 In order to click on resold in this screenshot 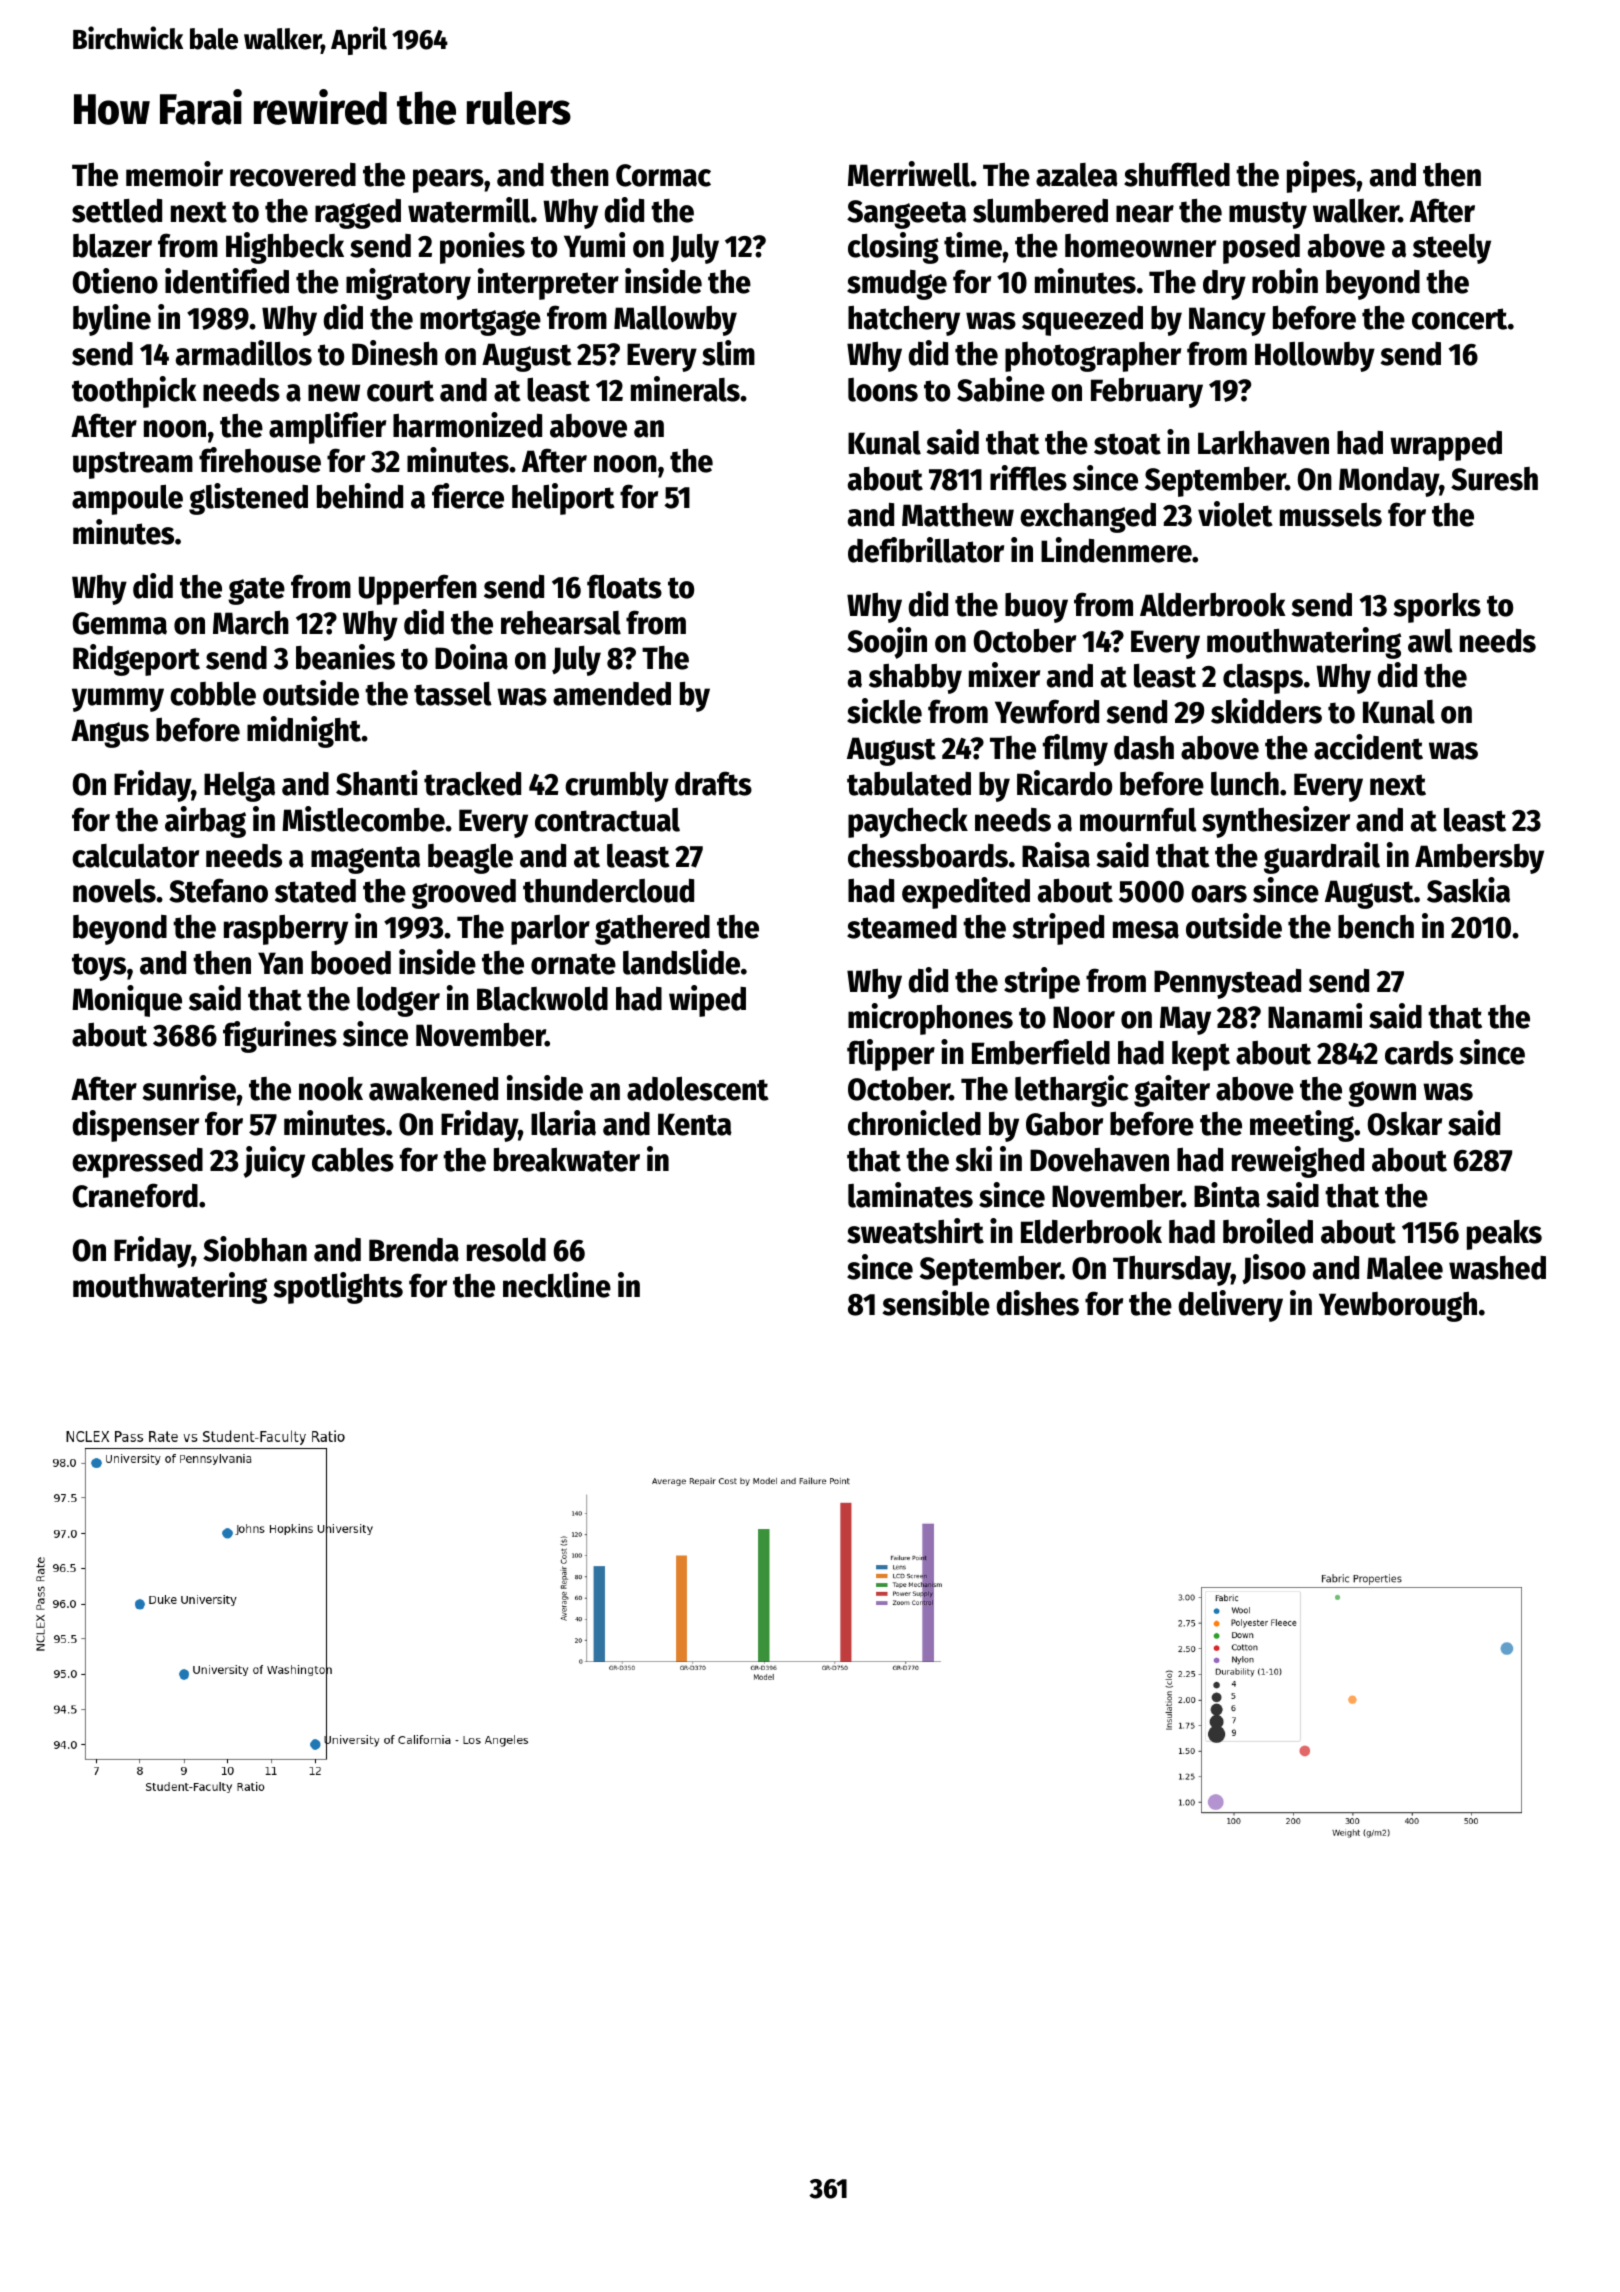, I will do `click(506, 1249)`.
